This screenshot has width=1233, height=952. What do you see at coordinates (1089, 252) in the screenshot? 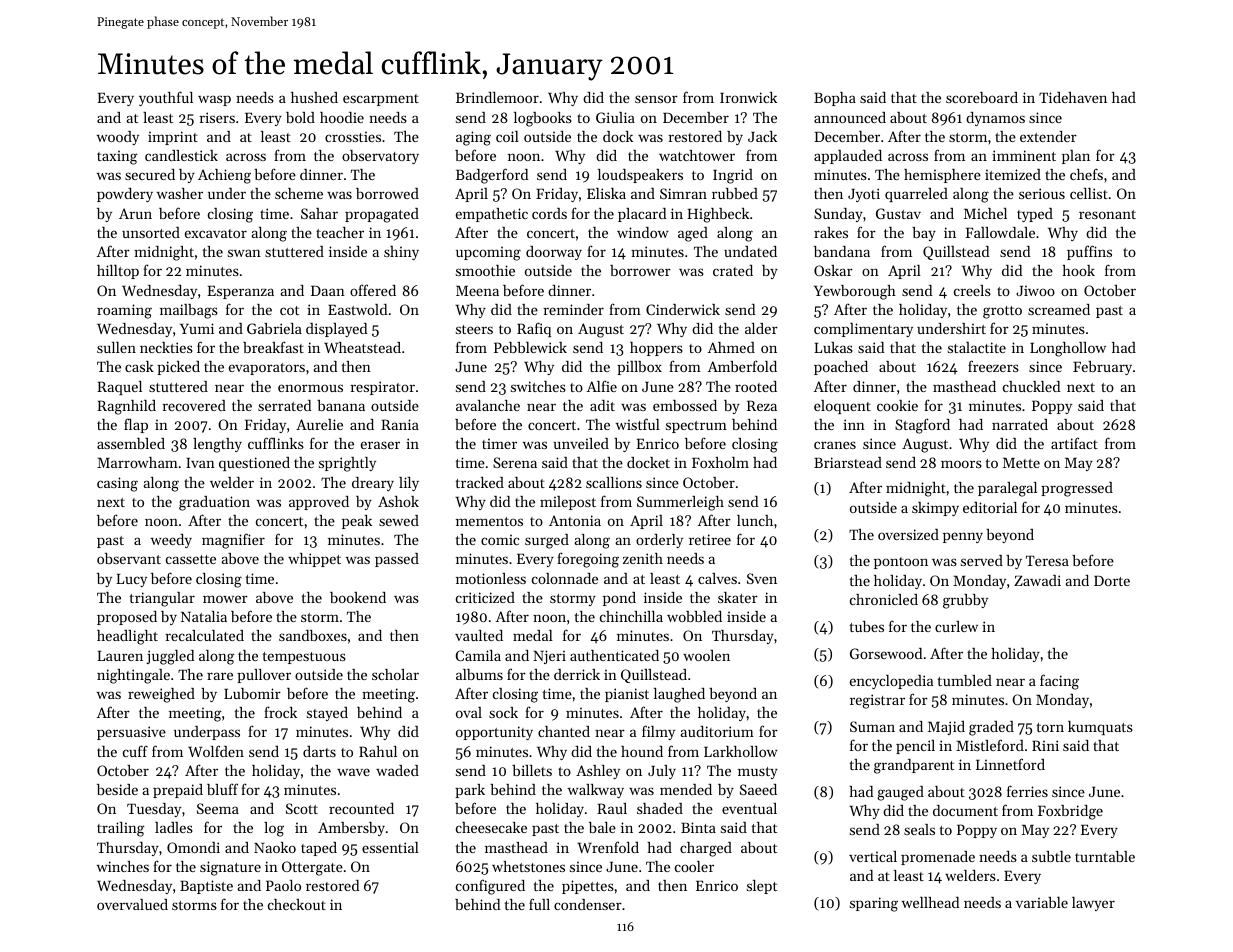
I see `puffins` at bounding box center [1089, 252].
